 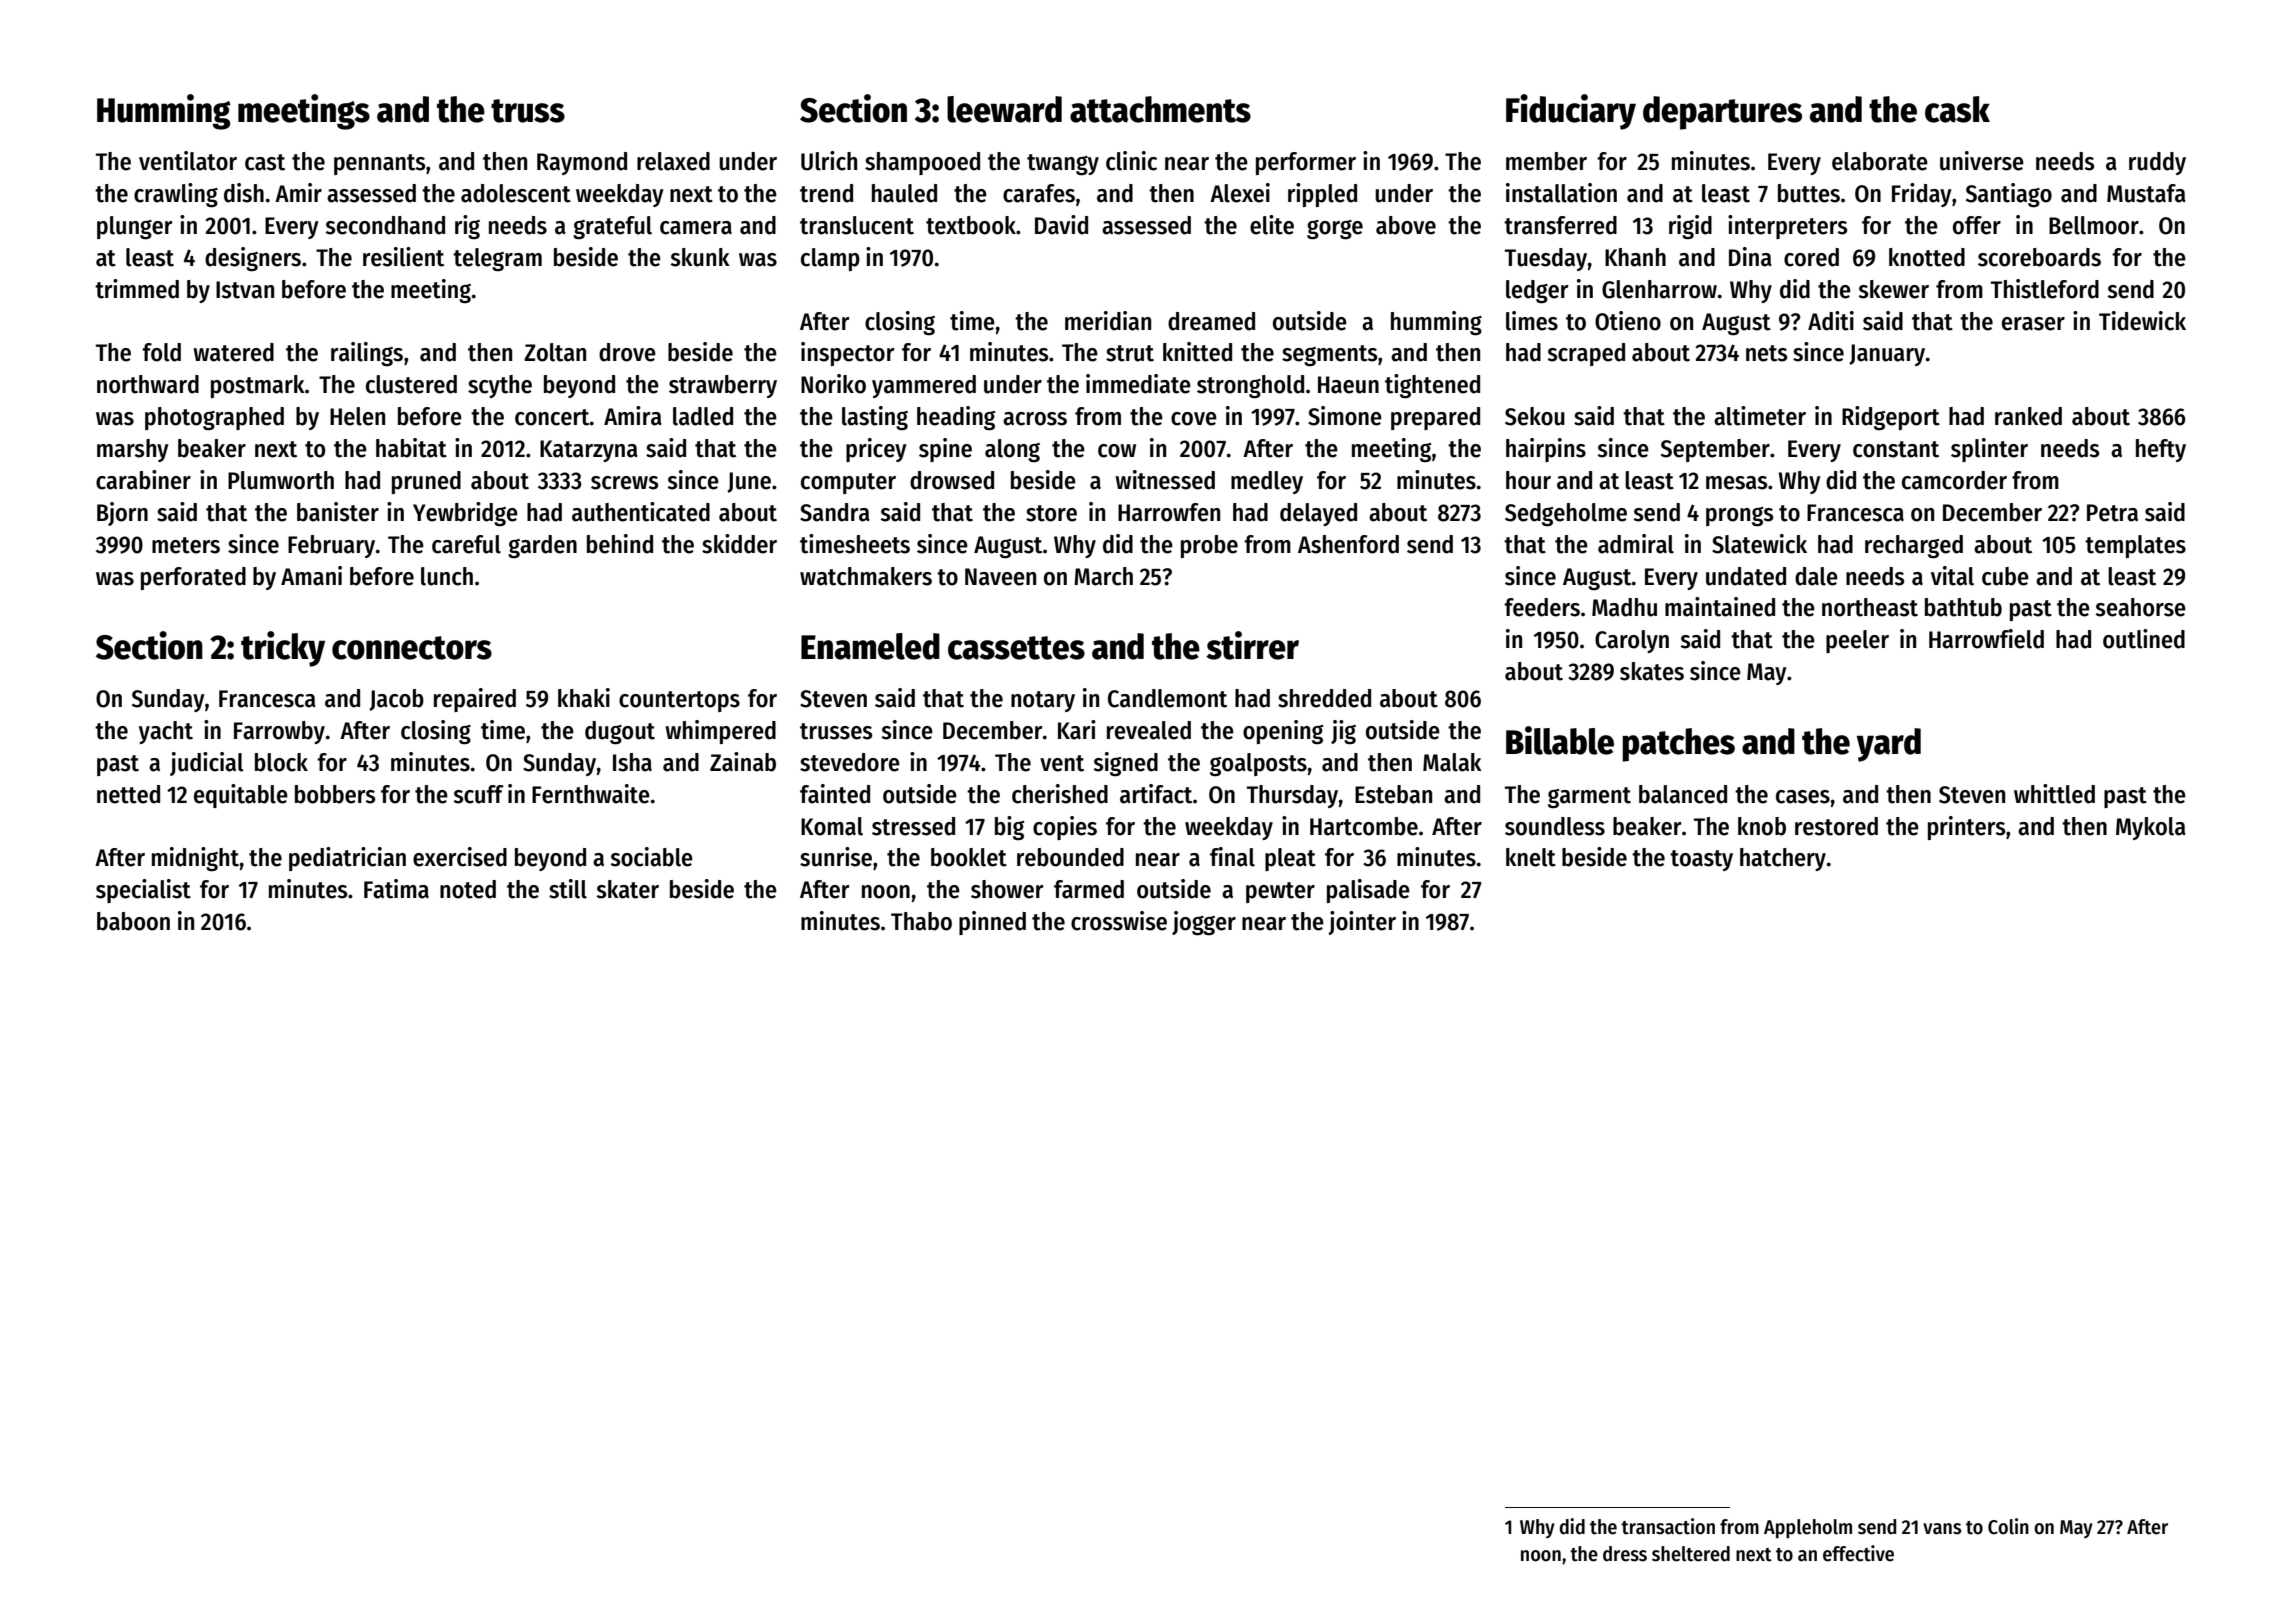 What do you see at coordinates (1701, 860) in the page?
I see `toasty` at bounding box center [1701, 860].
